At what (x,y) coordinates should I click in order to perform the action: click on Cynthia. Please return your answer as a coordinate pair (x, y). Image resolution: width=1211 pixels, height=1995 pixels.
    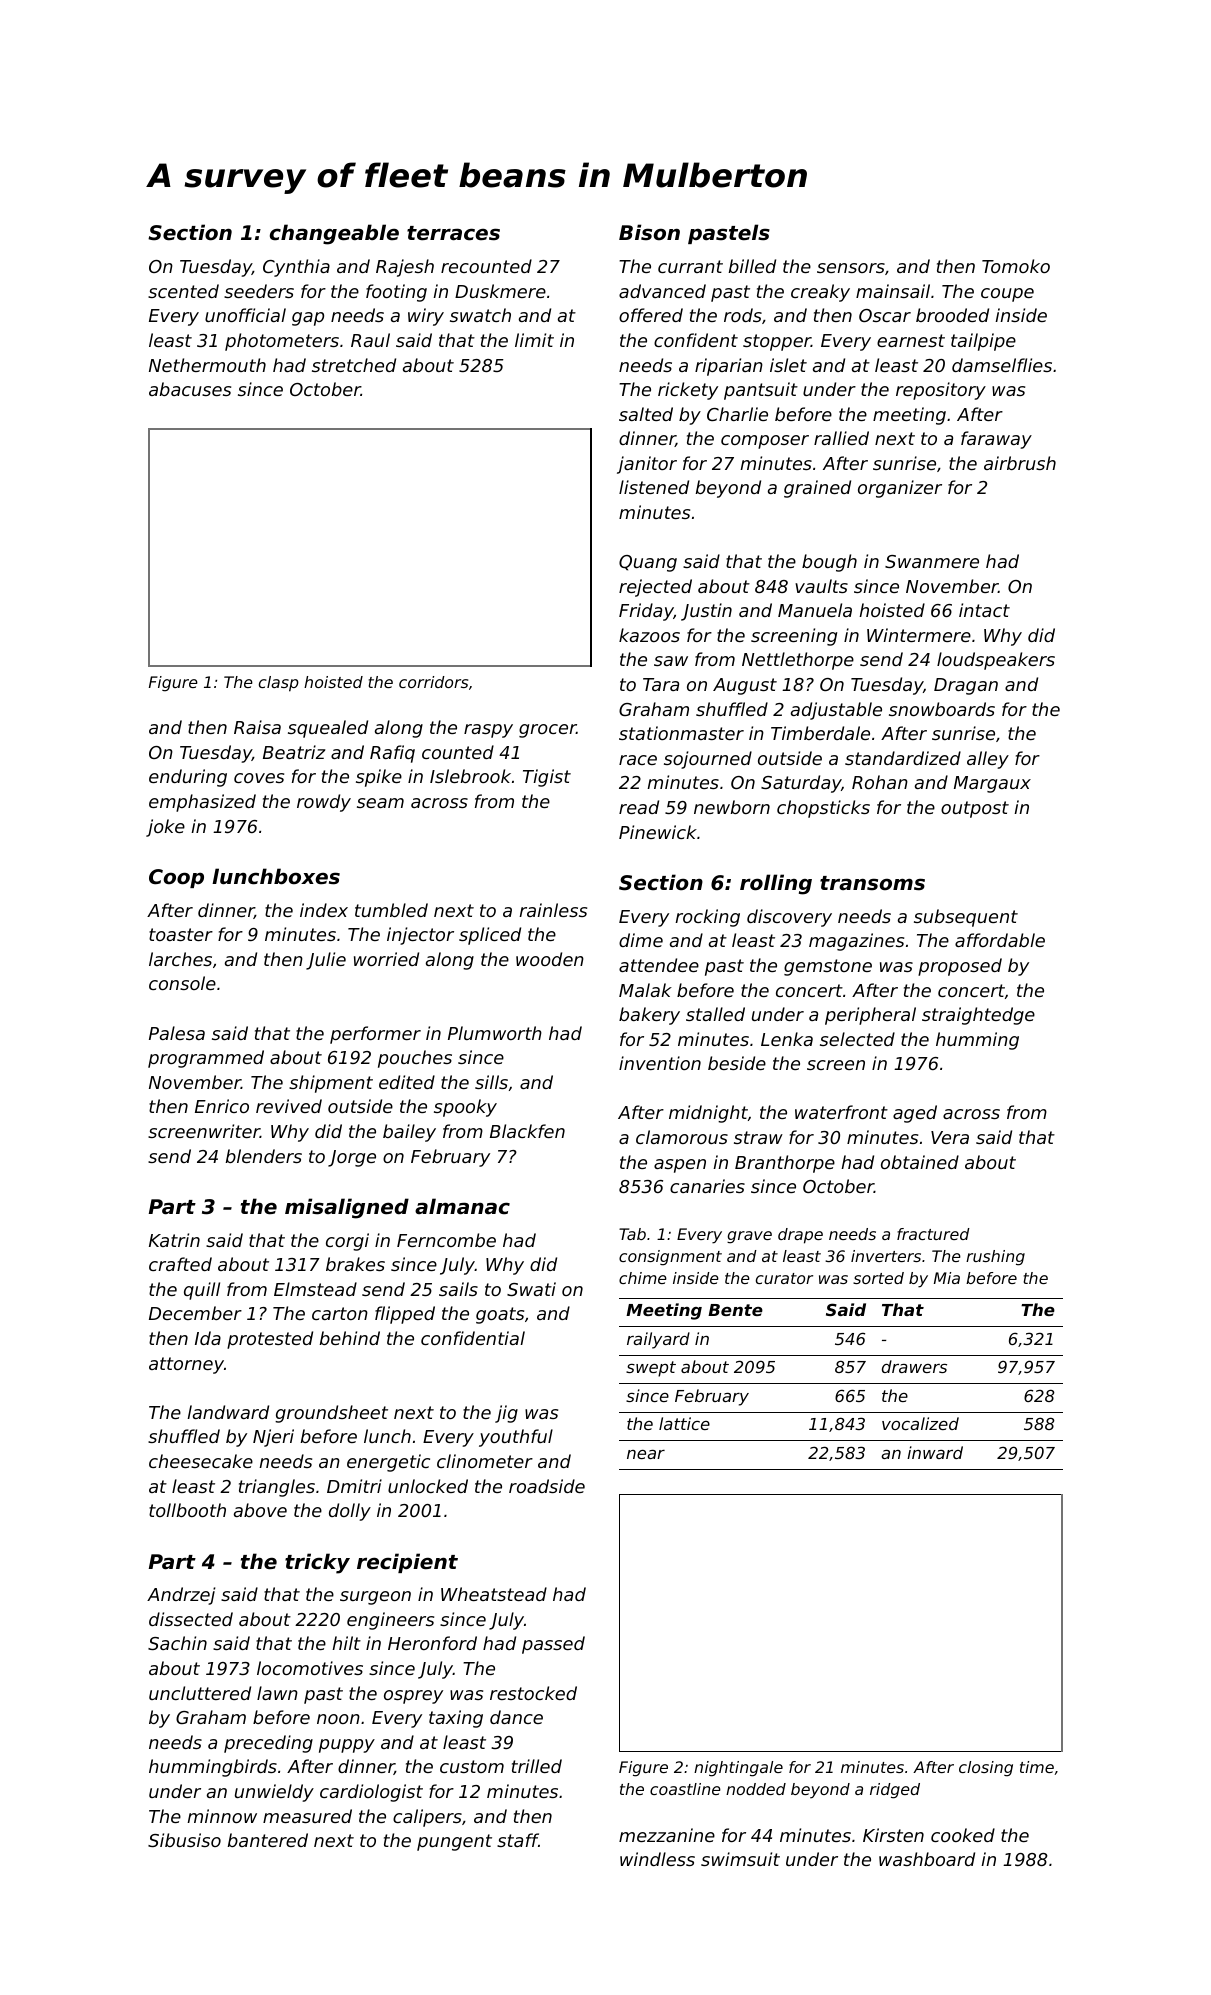
    Looking at the image, I should click on (296, 268).
